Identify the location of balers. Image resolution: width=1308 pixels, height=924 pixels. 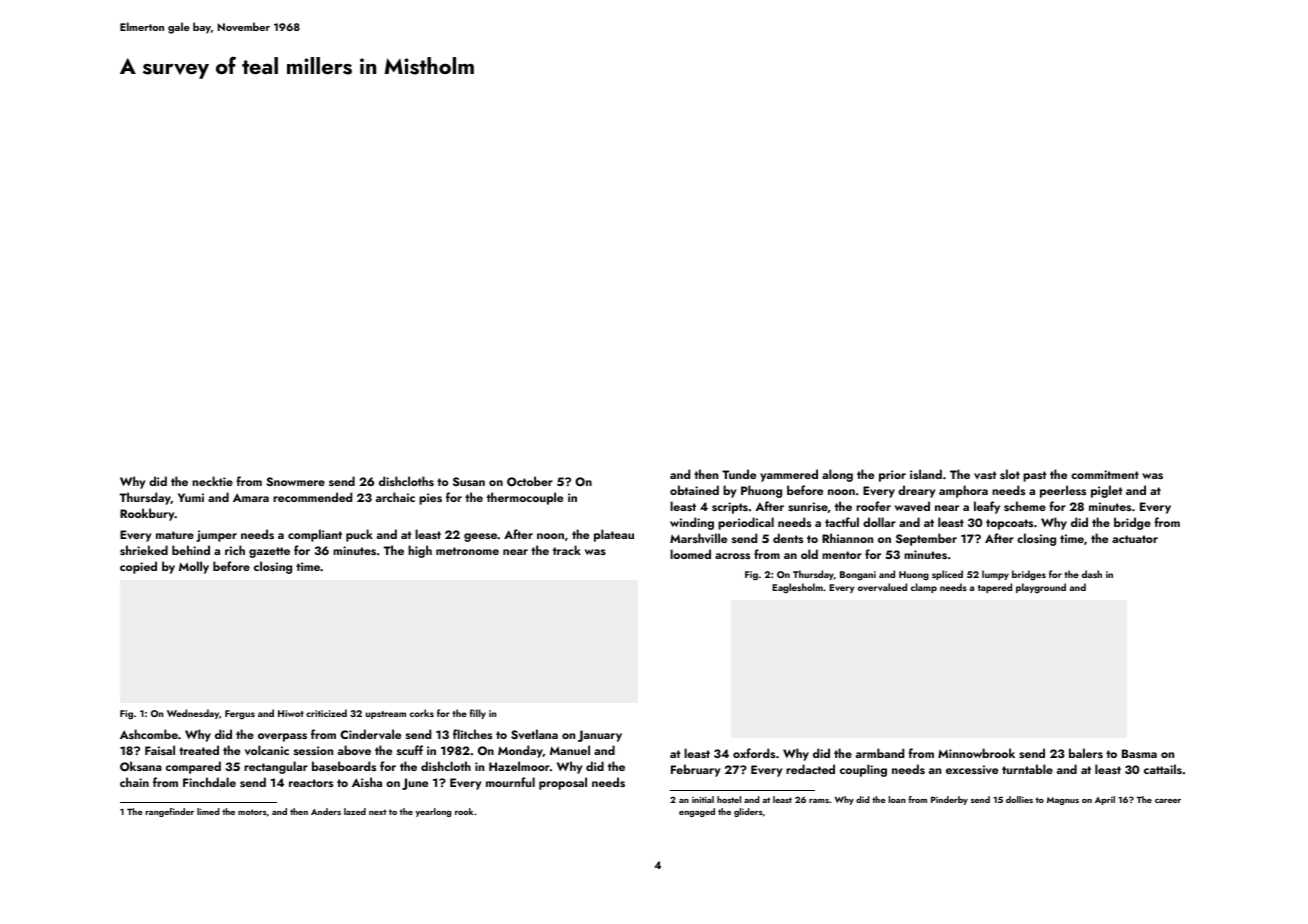
(1086, 753).
